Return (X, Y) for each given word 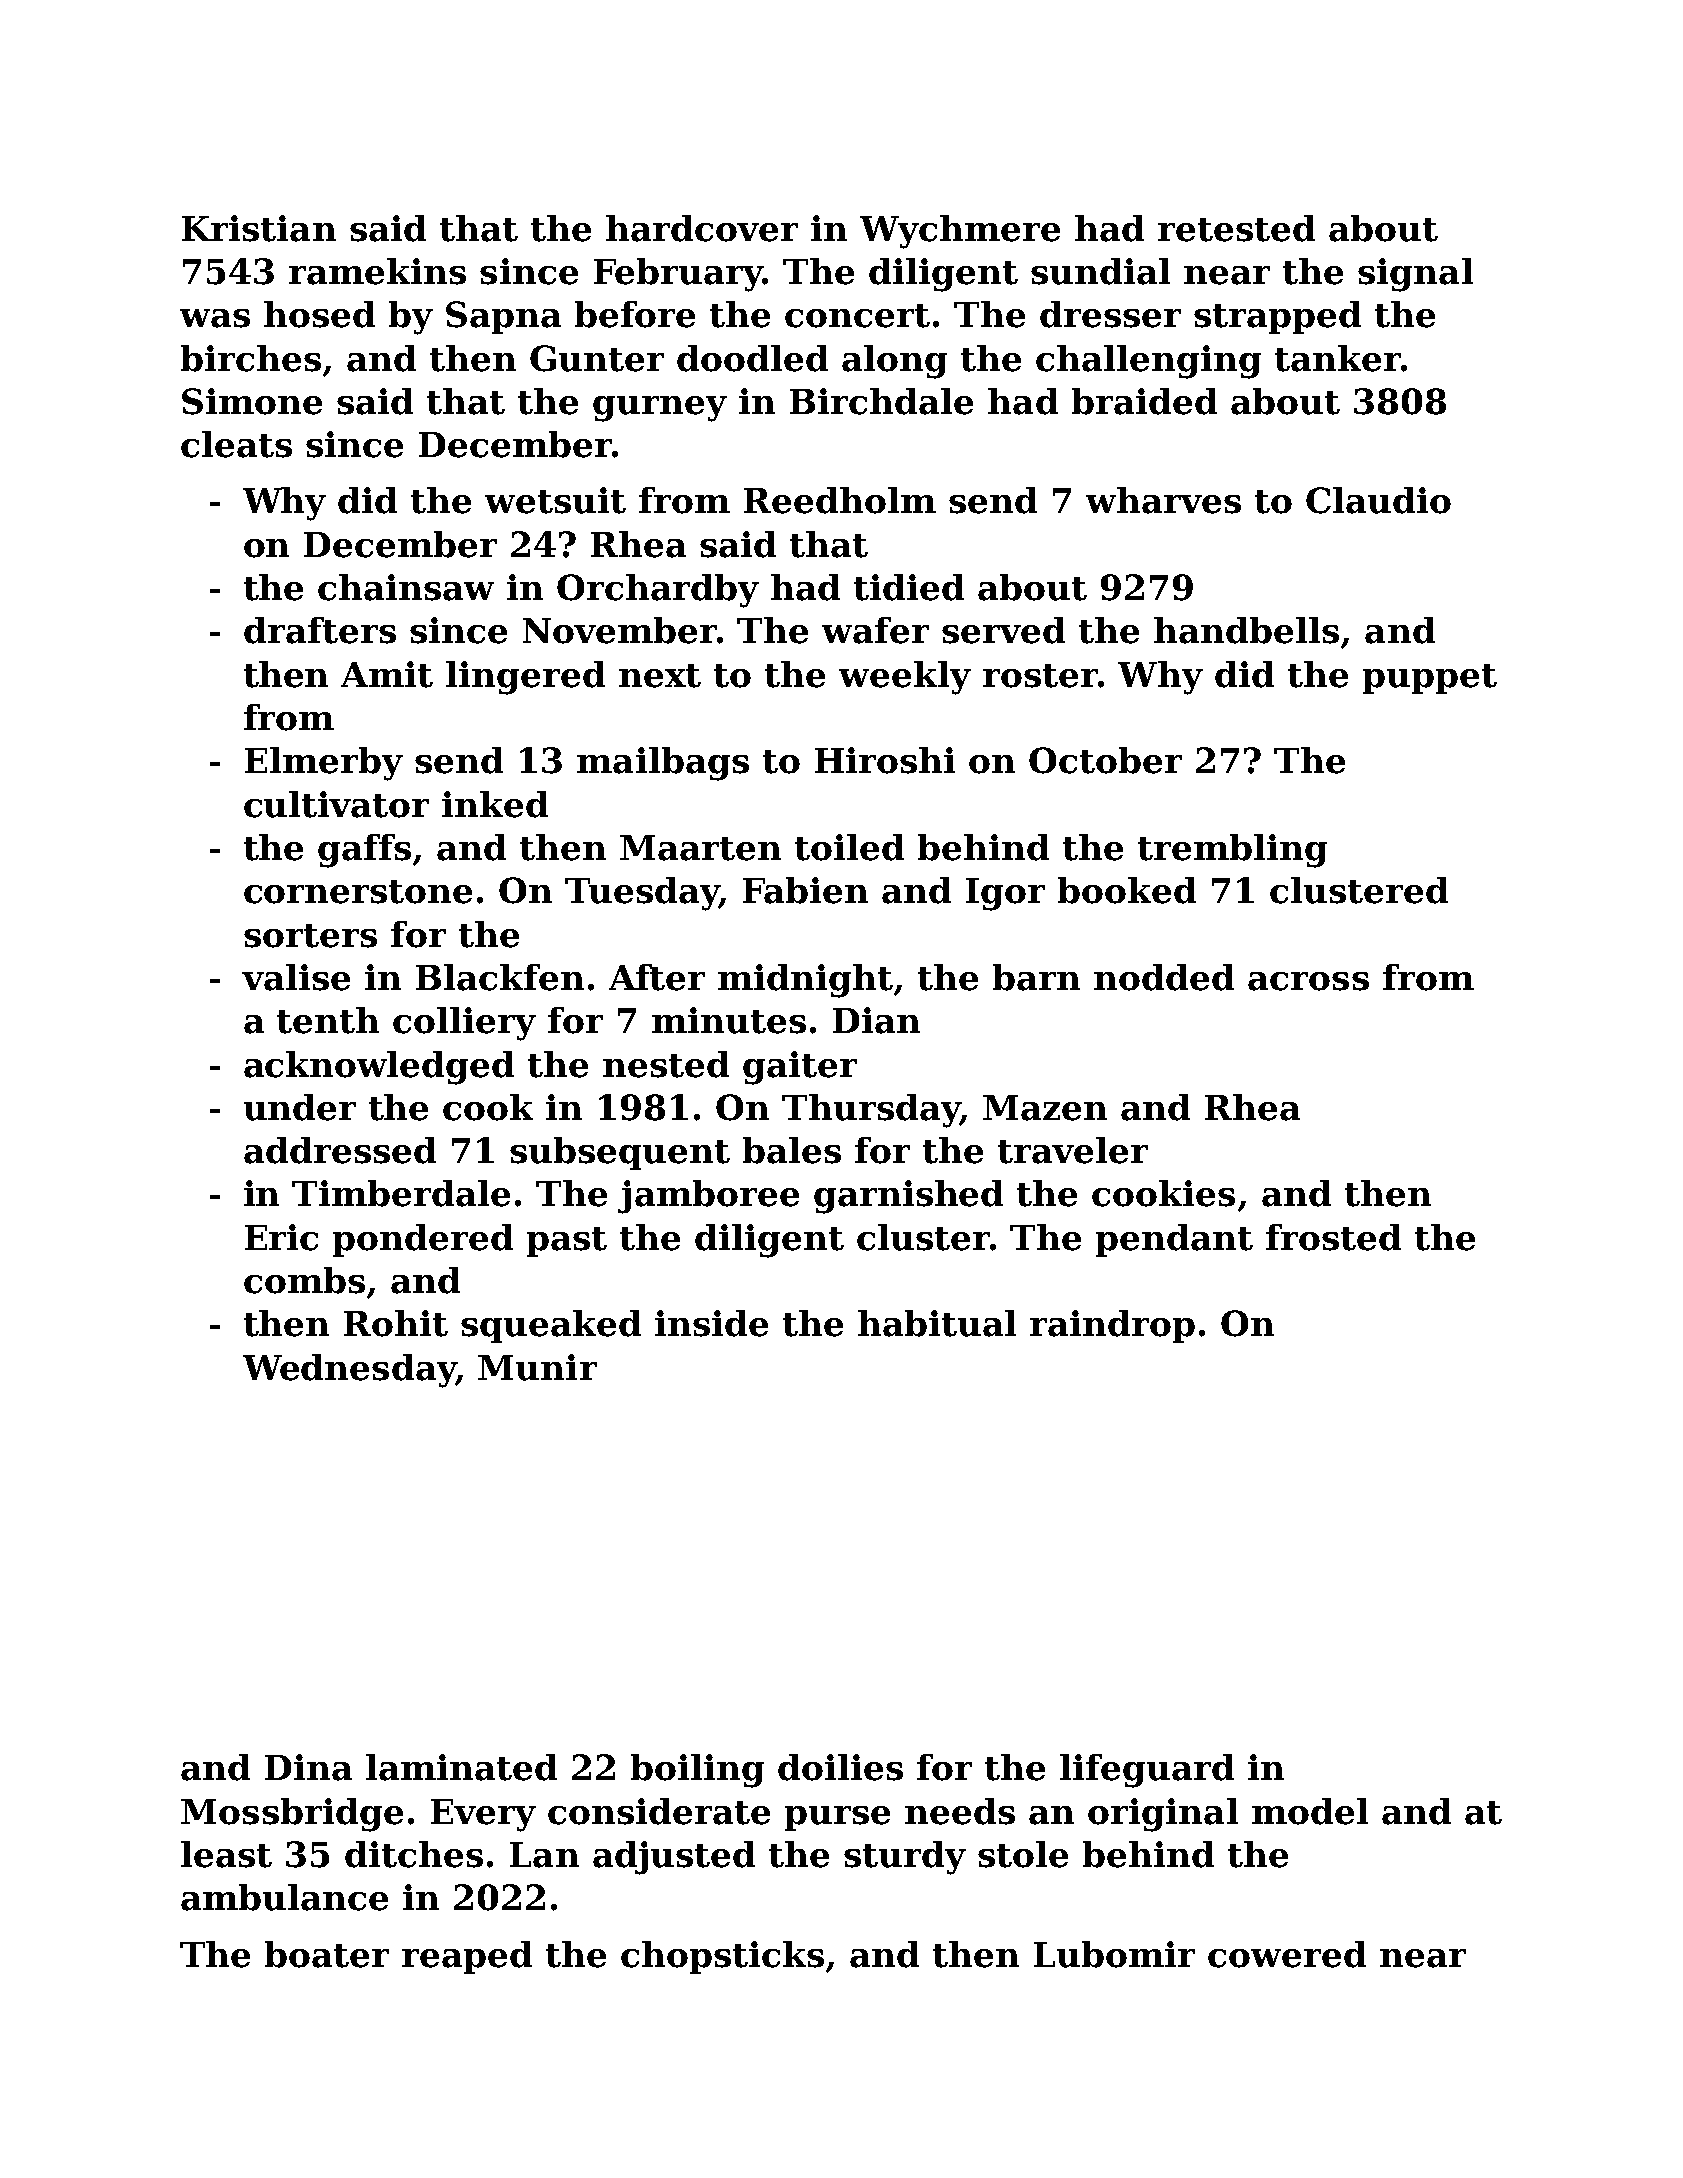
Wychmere (960, 232)
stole (1023, 1854)
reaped (467, 1957)
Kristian (259, 228)
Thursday (871, 1111)
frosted (1333, 1237)
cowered (1287, 1954)
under (300, 1107)
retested (1236, 228)
